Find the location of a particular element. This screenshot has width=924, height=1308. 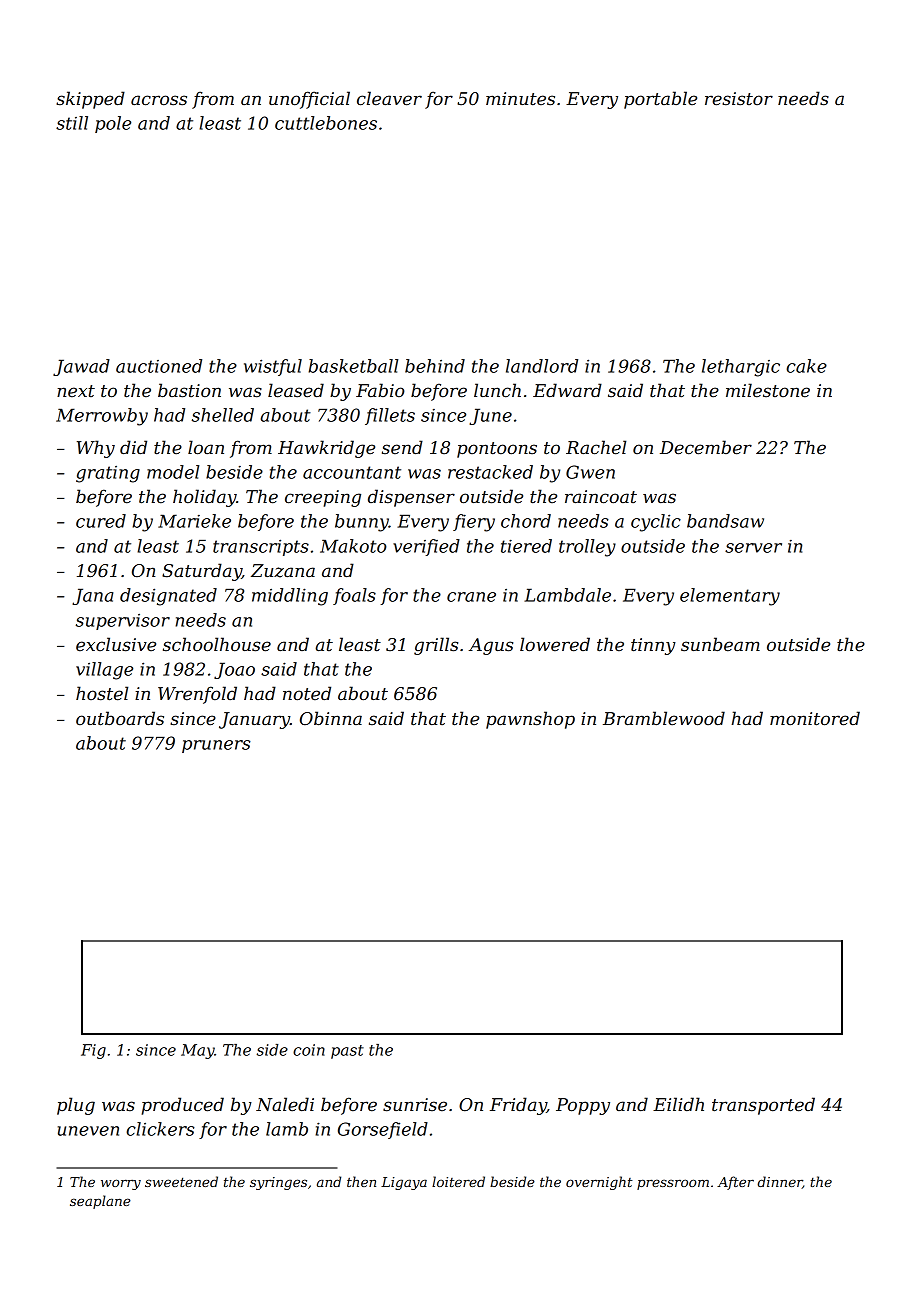

minutes is located at coordinates (520, 99).
